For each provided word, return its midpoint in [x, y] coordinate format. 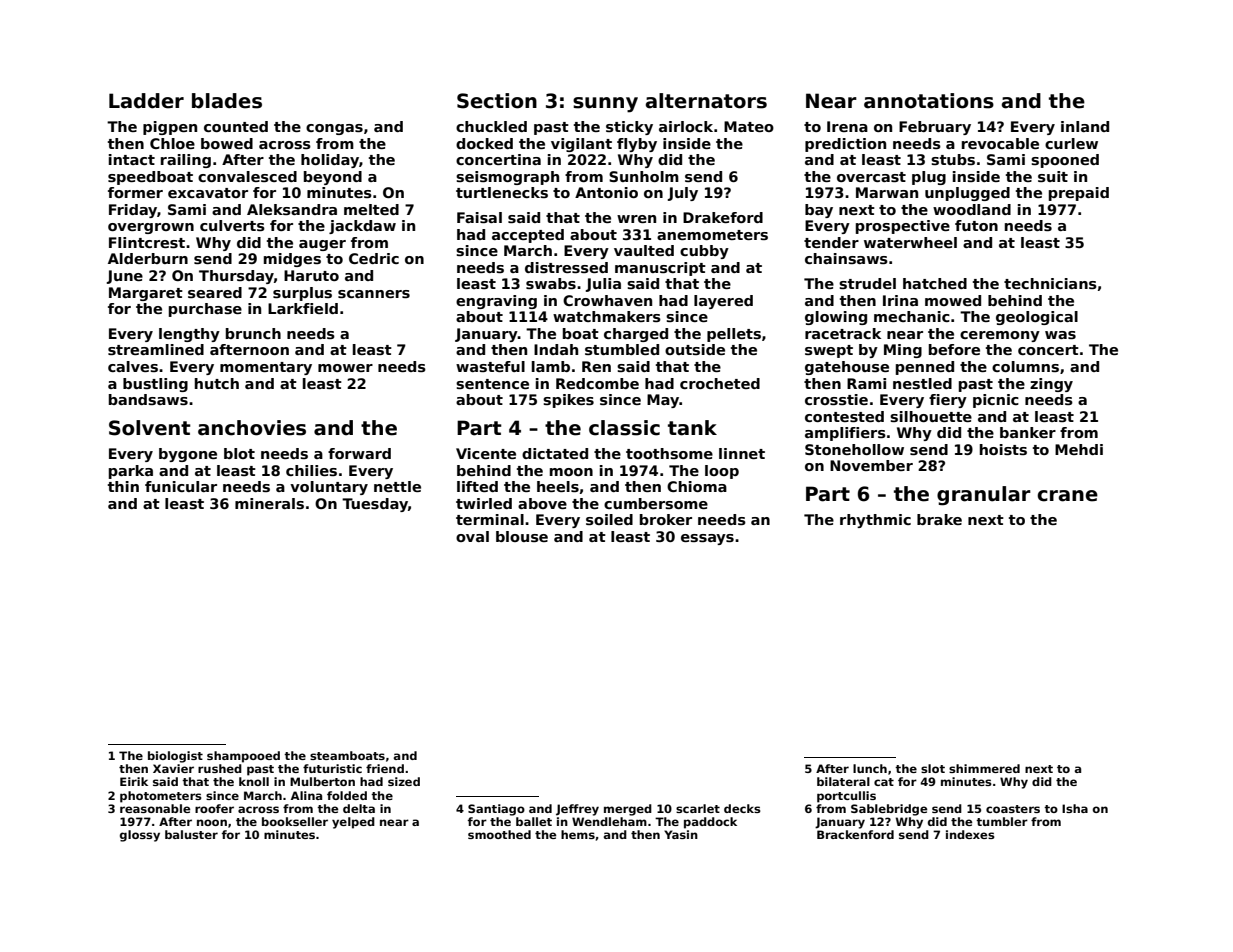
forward [359, 453]
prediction [845, 145]
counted [236, 126]
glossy [140, 836]
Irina [900, 300]
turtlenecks [502, 192]
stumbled [622, 349]
